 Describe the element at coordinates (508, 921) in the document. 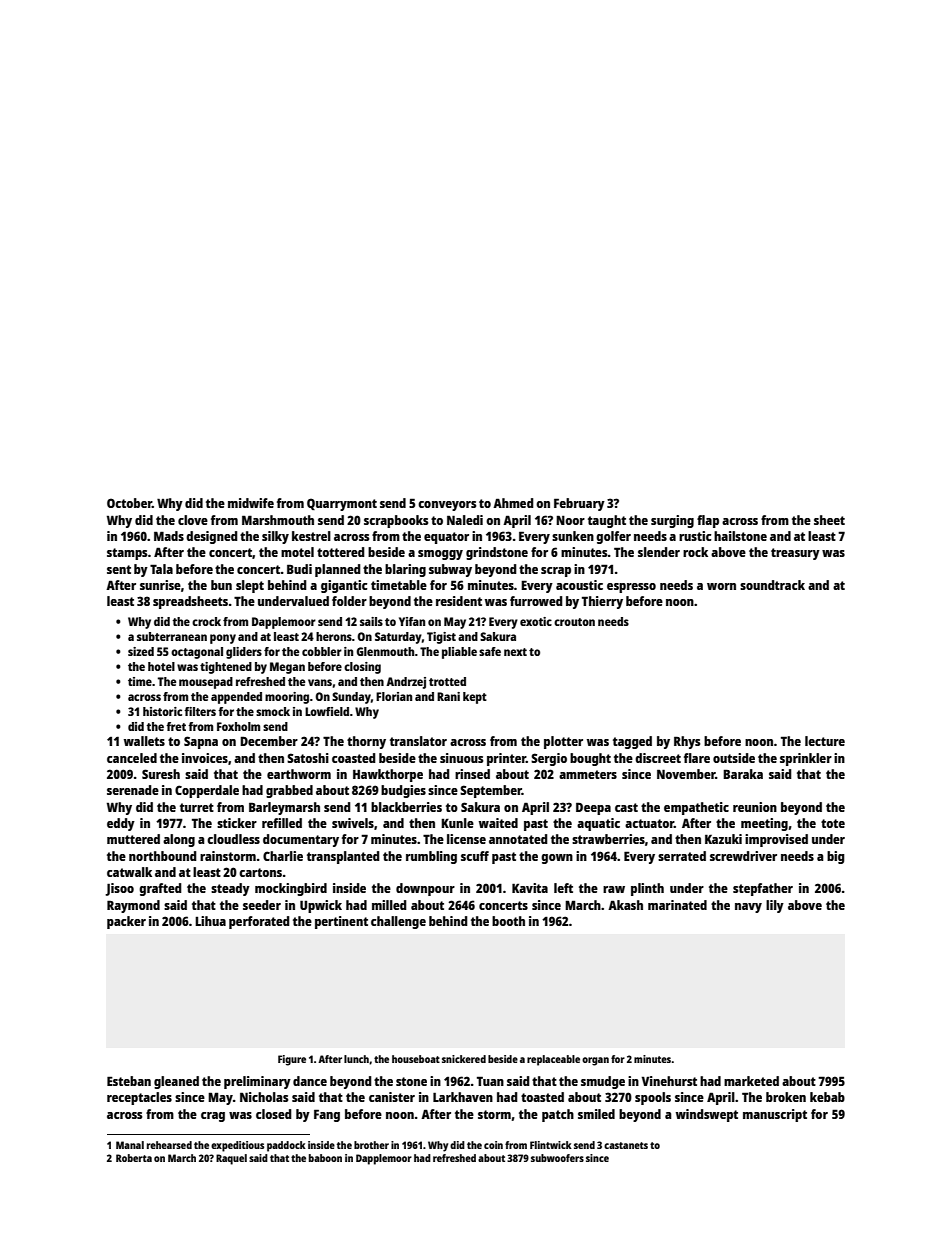

I see `booth` at that location.
